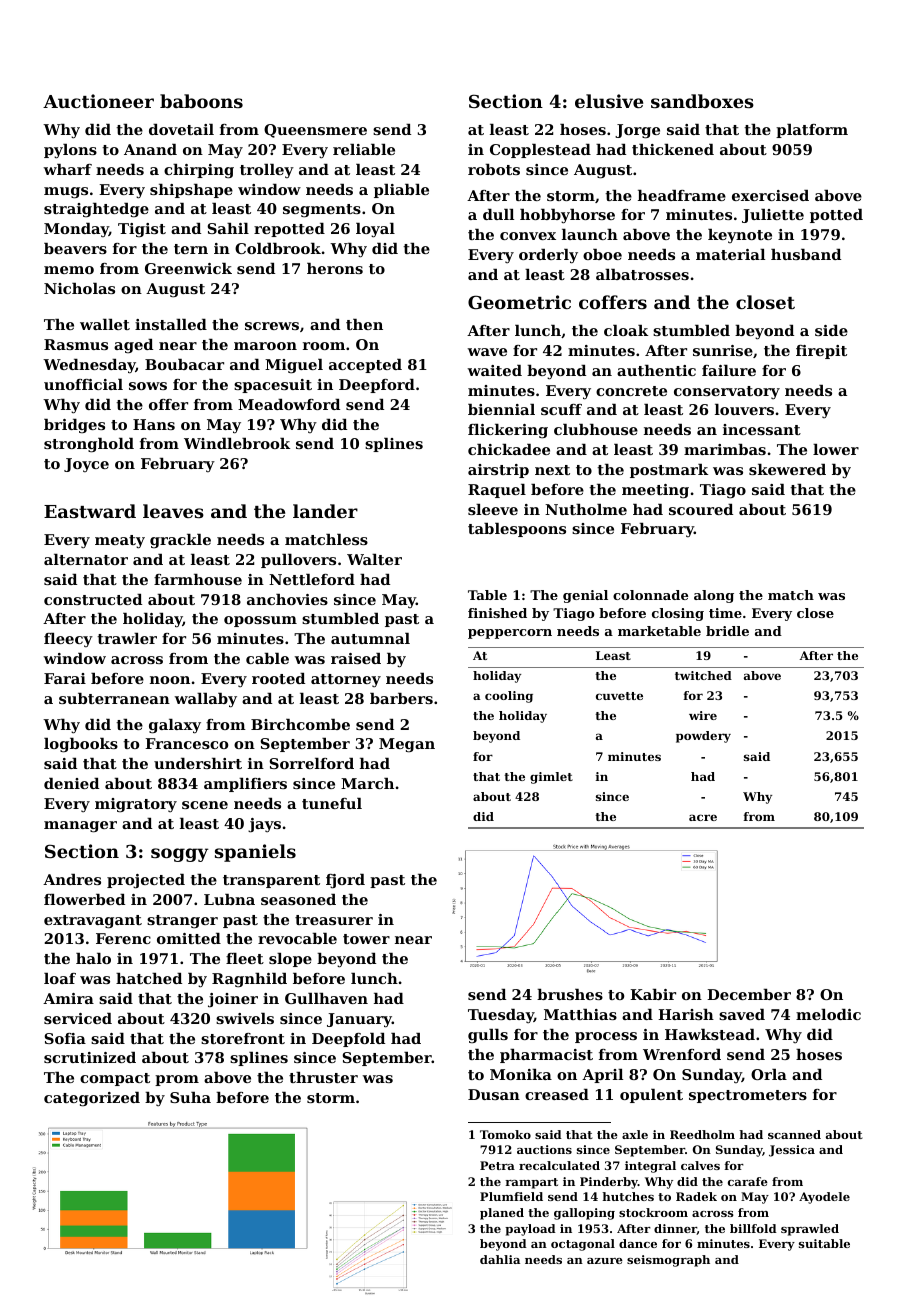 The height and width of the screenshot is (1316, 908). I want to click on categorized, so click(92, 1099).
